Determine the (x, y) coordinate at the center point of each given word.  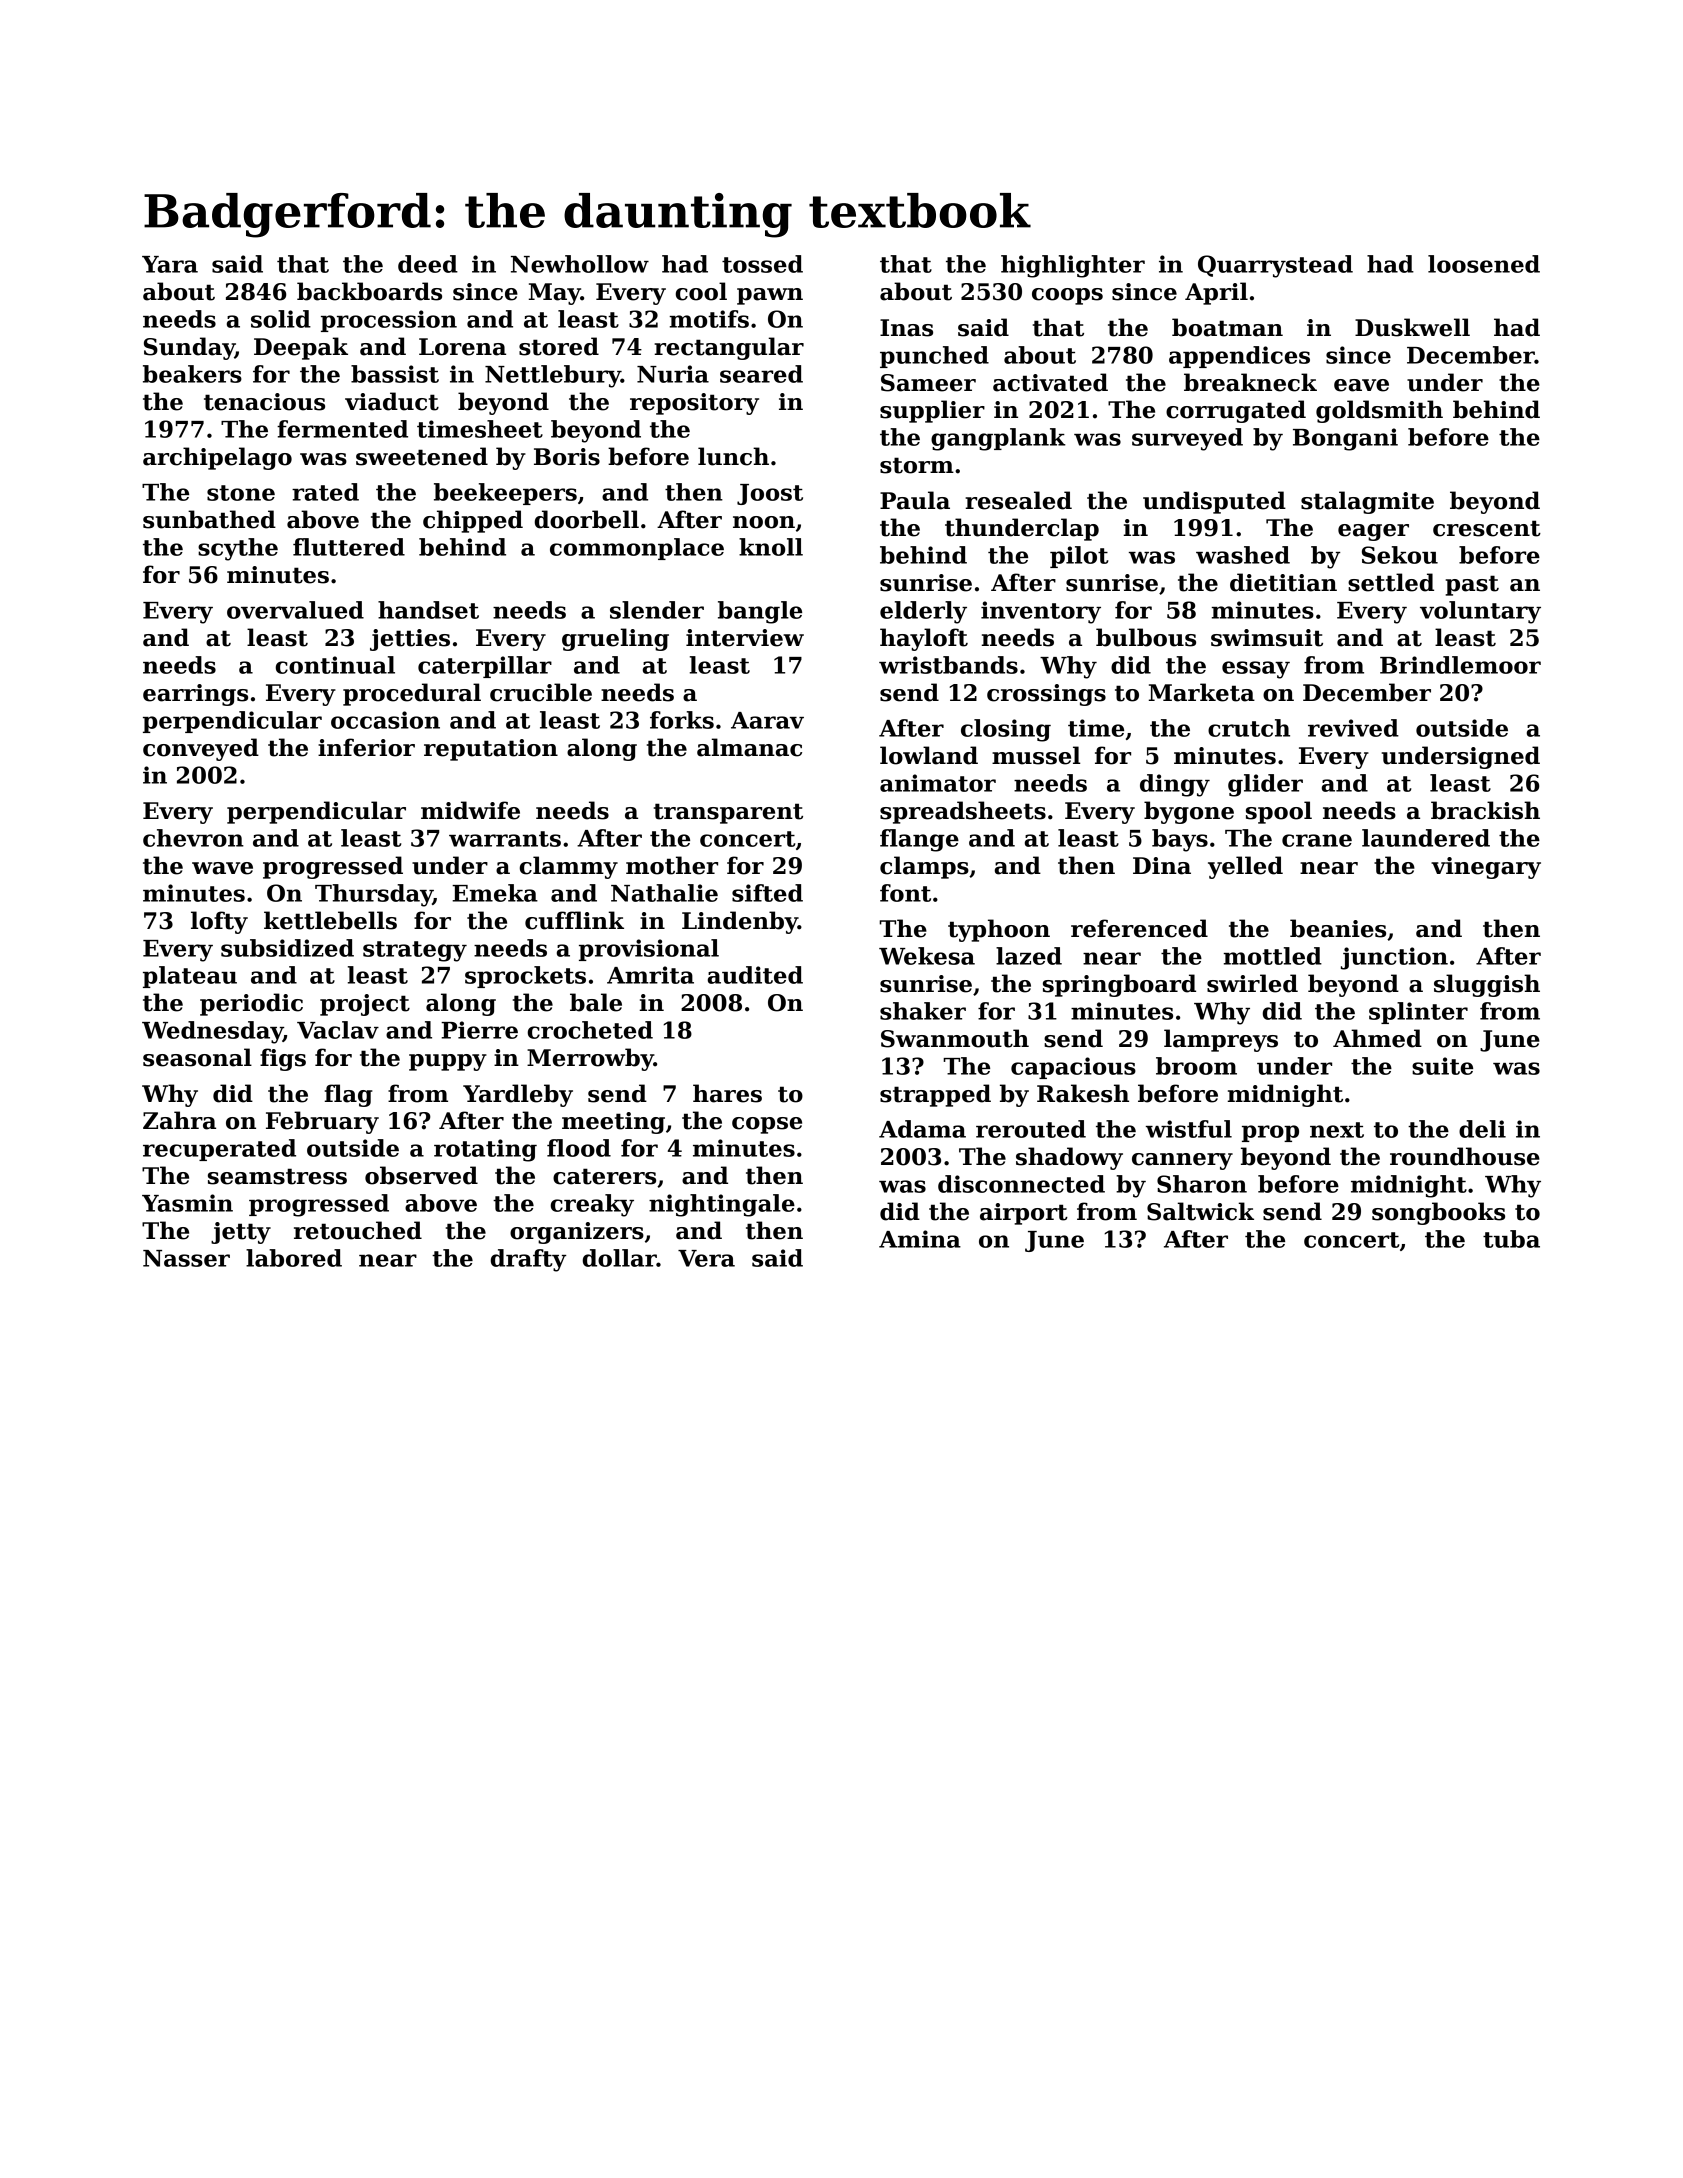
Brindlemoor (1460, 665)
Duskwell (1412, 327)
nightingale (722, 1205)
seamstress (277, 1176)
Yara (170, 264)
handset (428, 610)
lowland (929, 755)
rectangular (729, 348)
